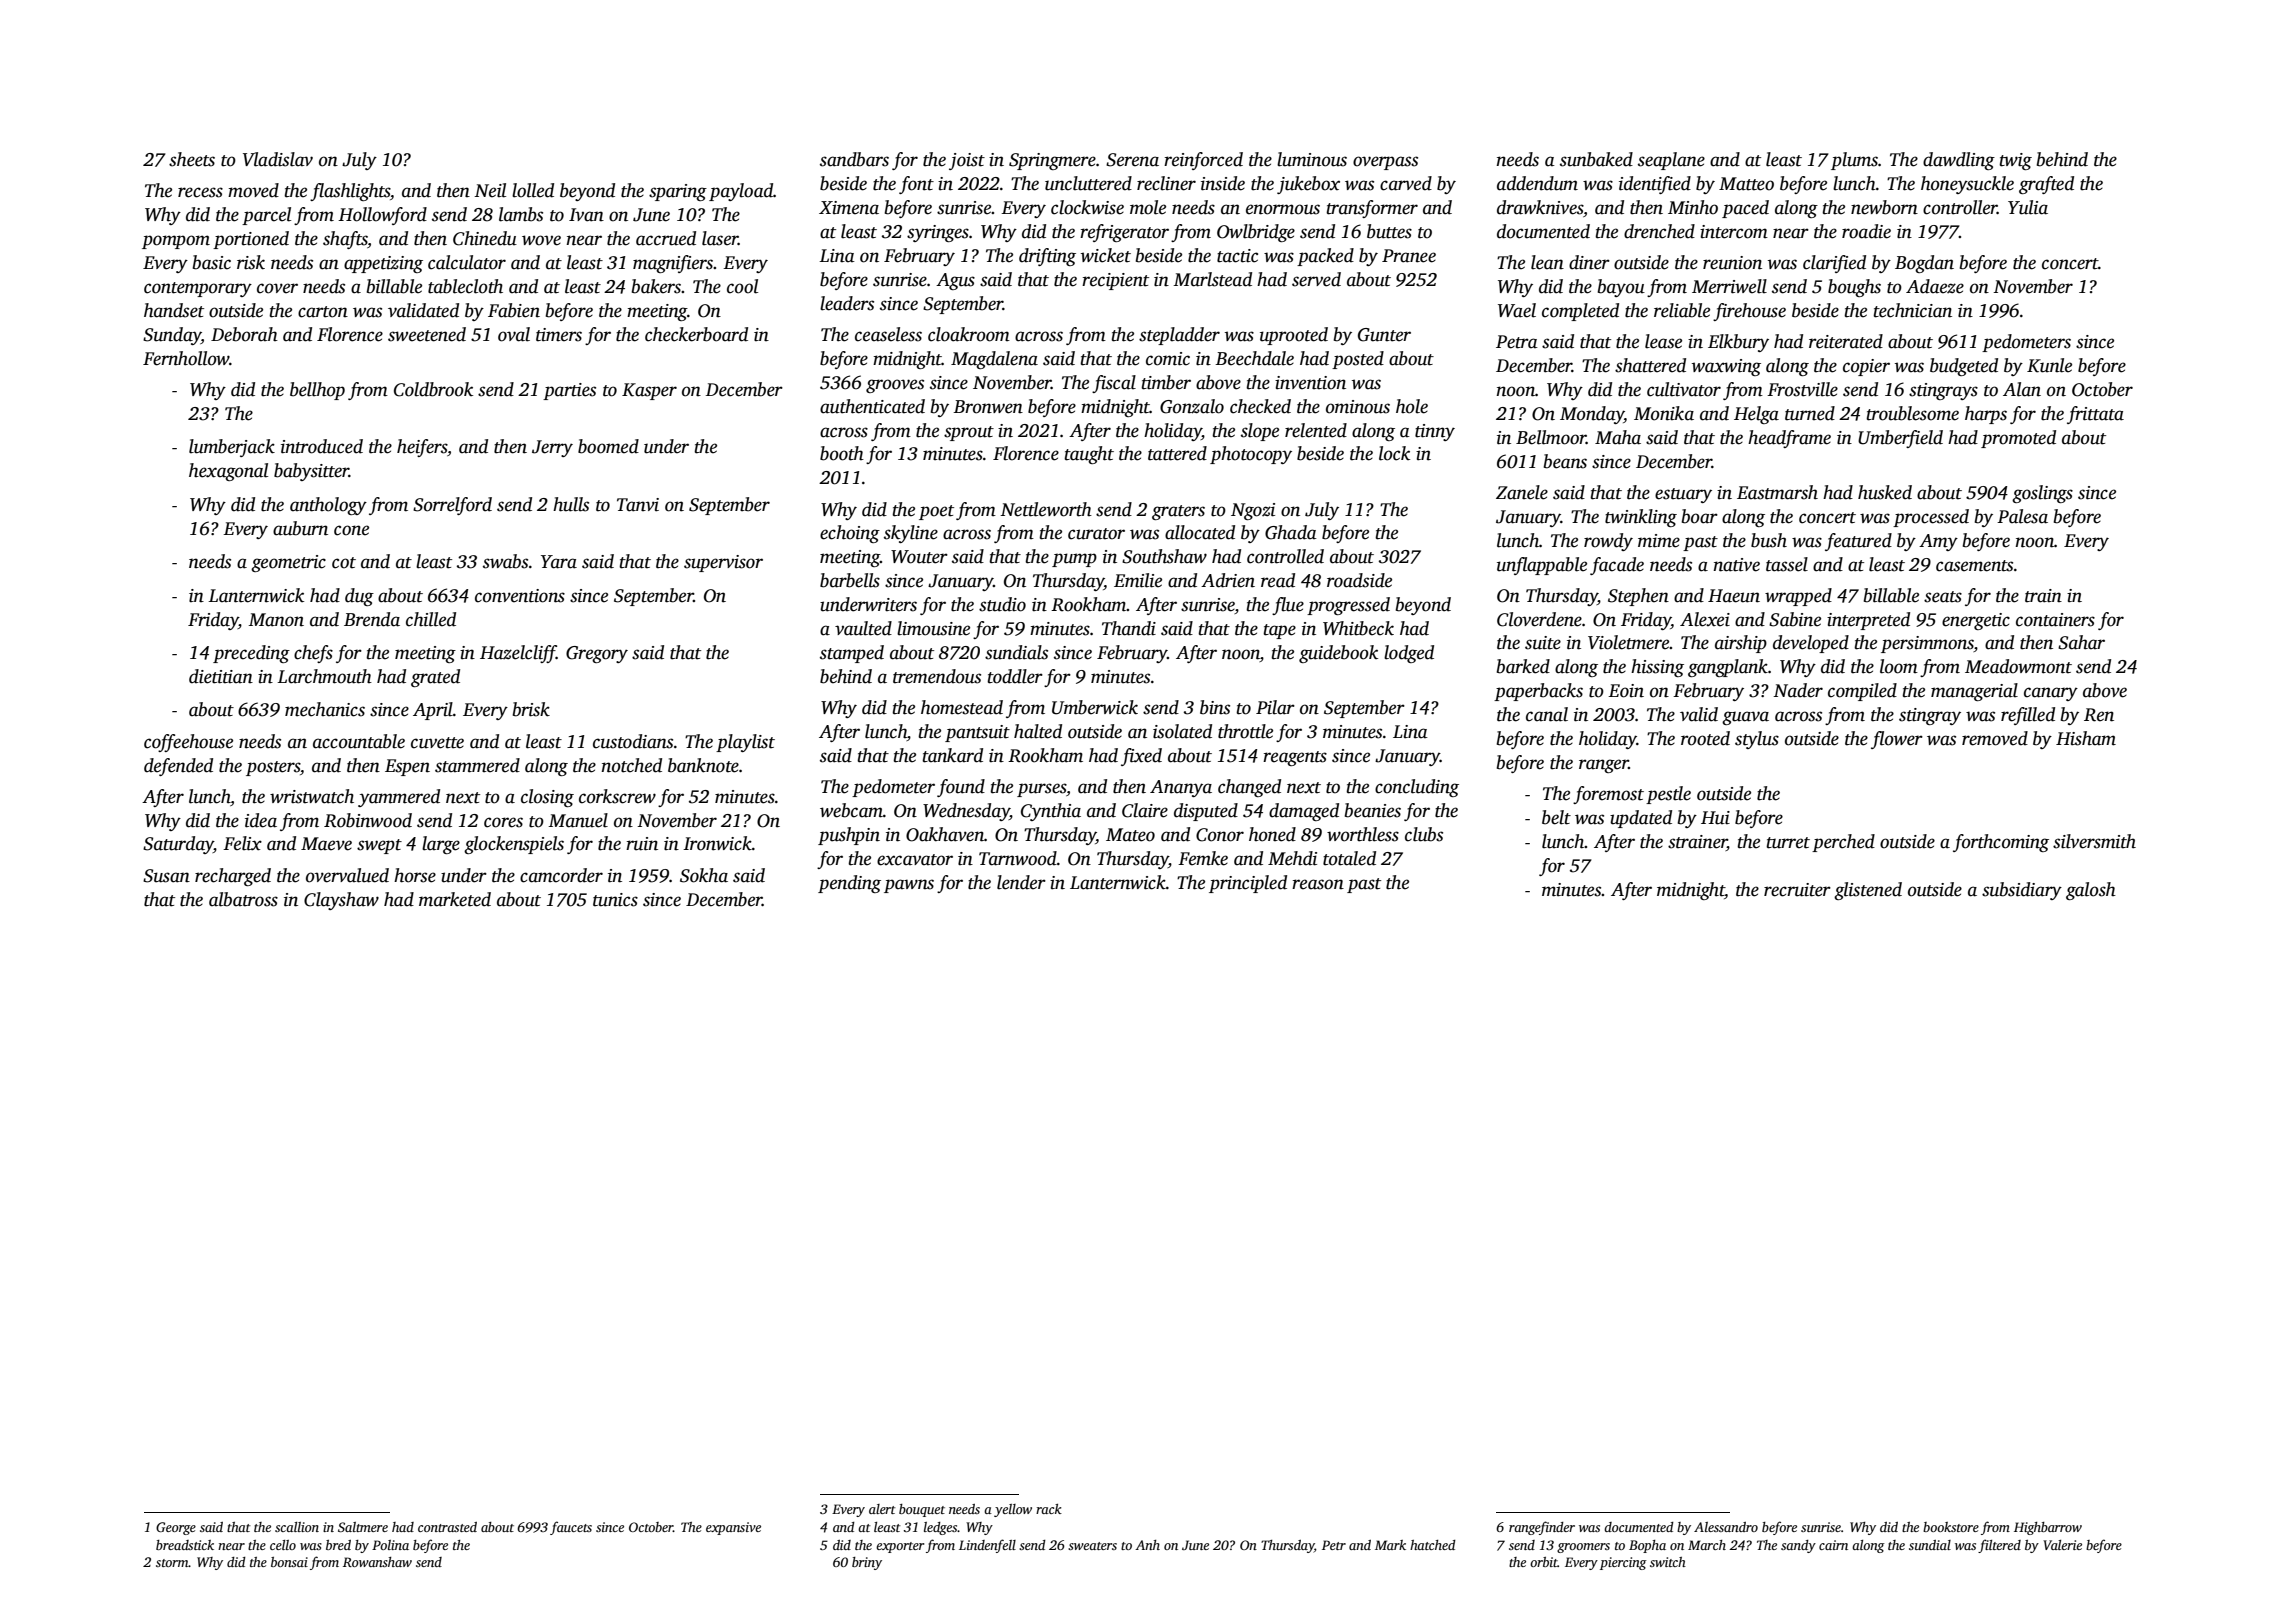 This document has height=1614, width=2282. I want to click on galosh, so click(2091, 891).
